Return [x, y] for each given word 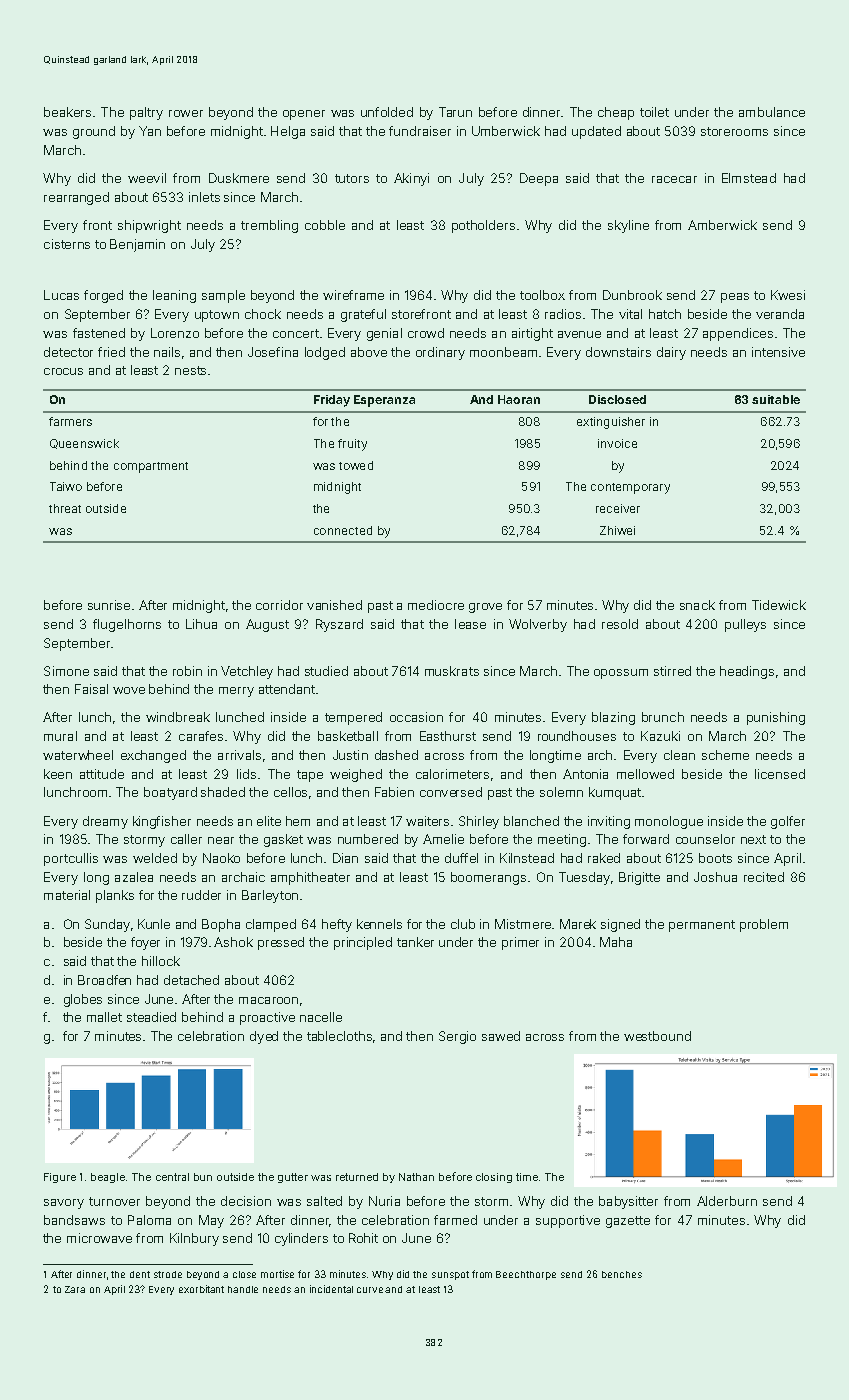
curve [370, 1290]
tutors [352, 178]
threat [65, 508]
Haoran [519, 399]
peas [735, 298]
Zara [75, 1289]
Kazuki [660, 736]
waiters [427, 821]
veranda [780, 314]
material [67, 895]
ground [94, 132]
